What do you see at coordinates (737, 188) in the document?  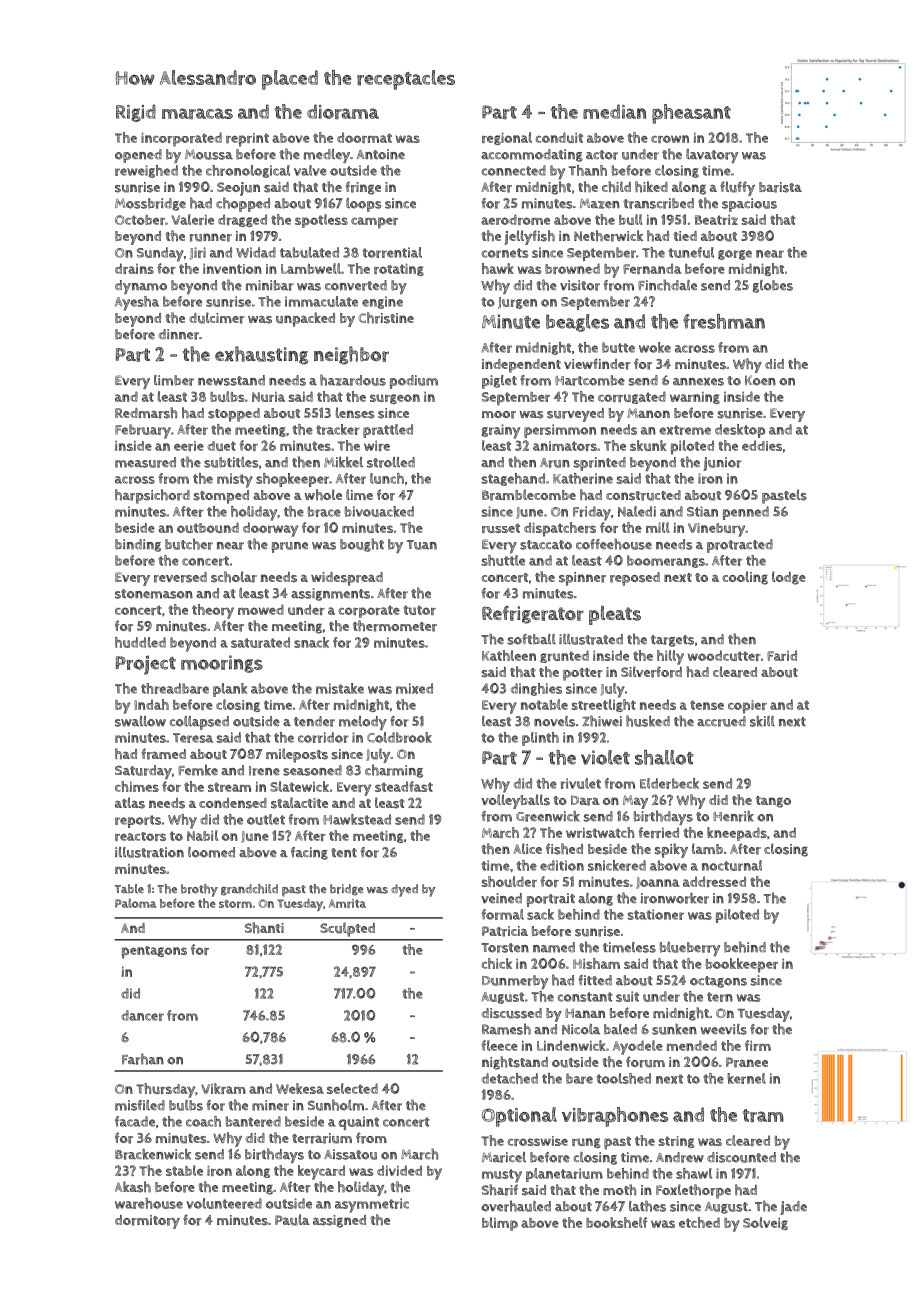 I see `fluffy` at bounding box center [737, 188].
